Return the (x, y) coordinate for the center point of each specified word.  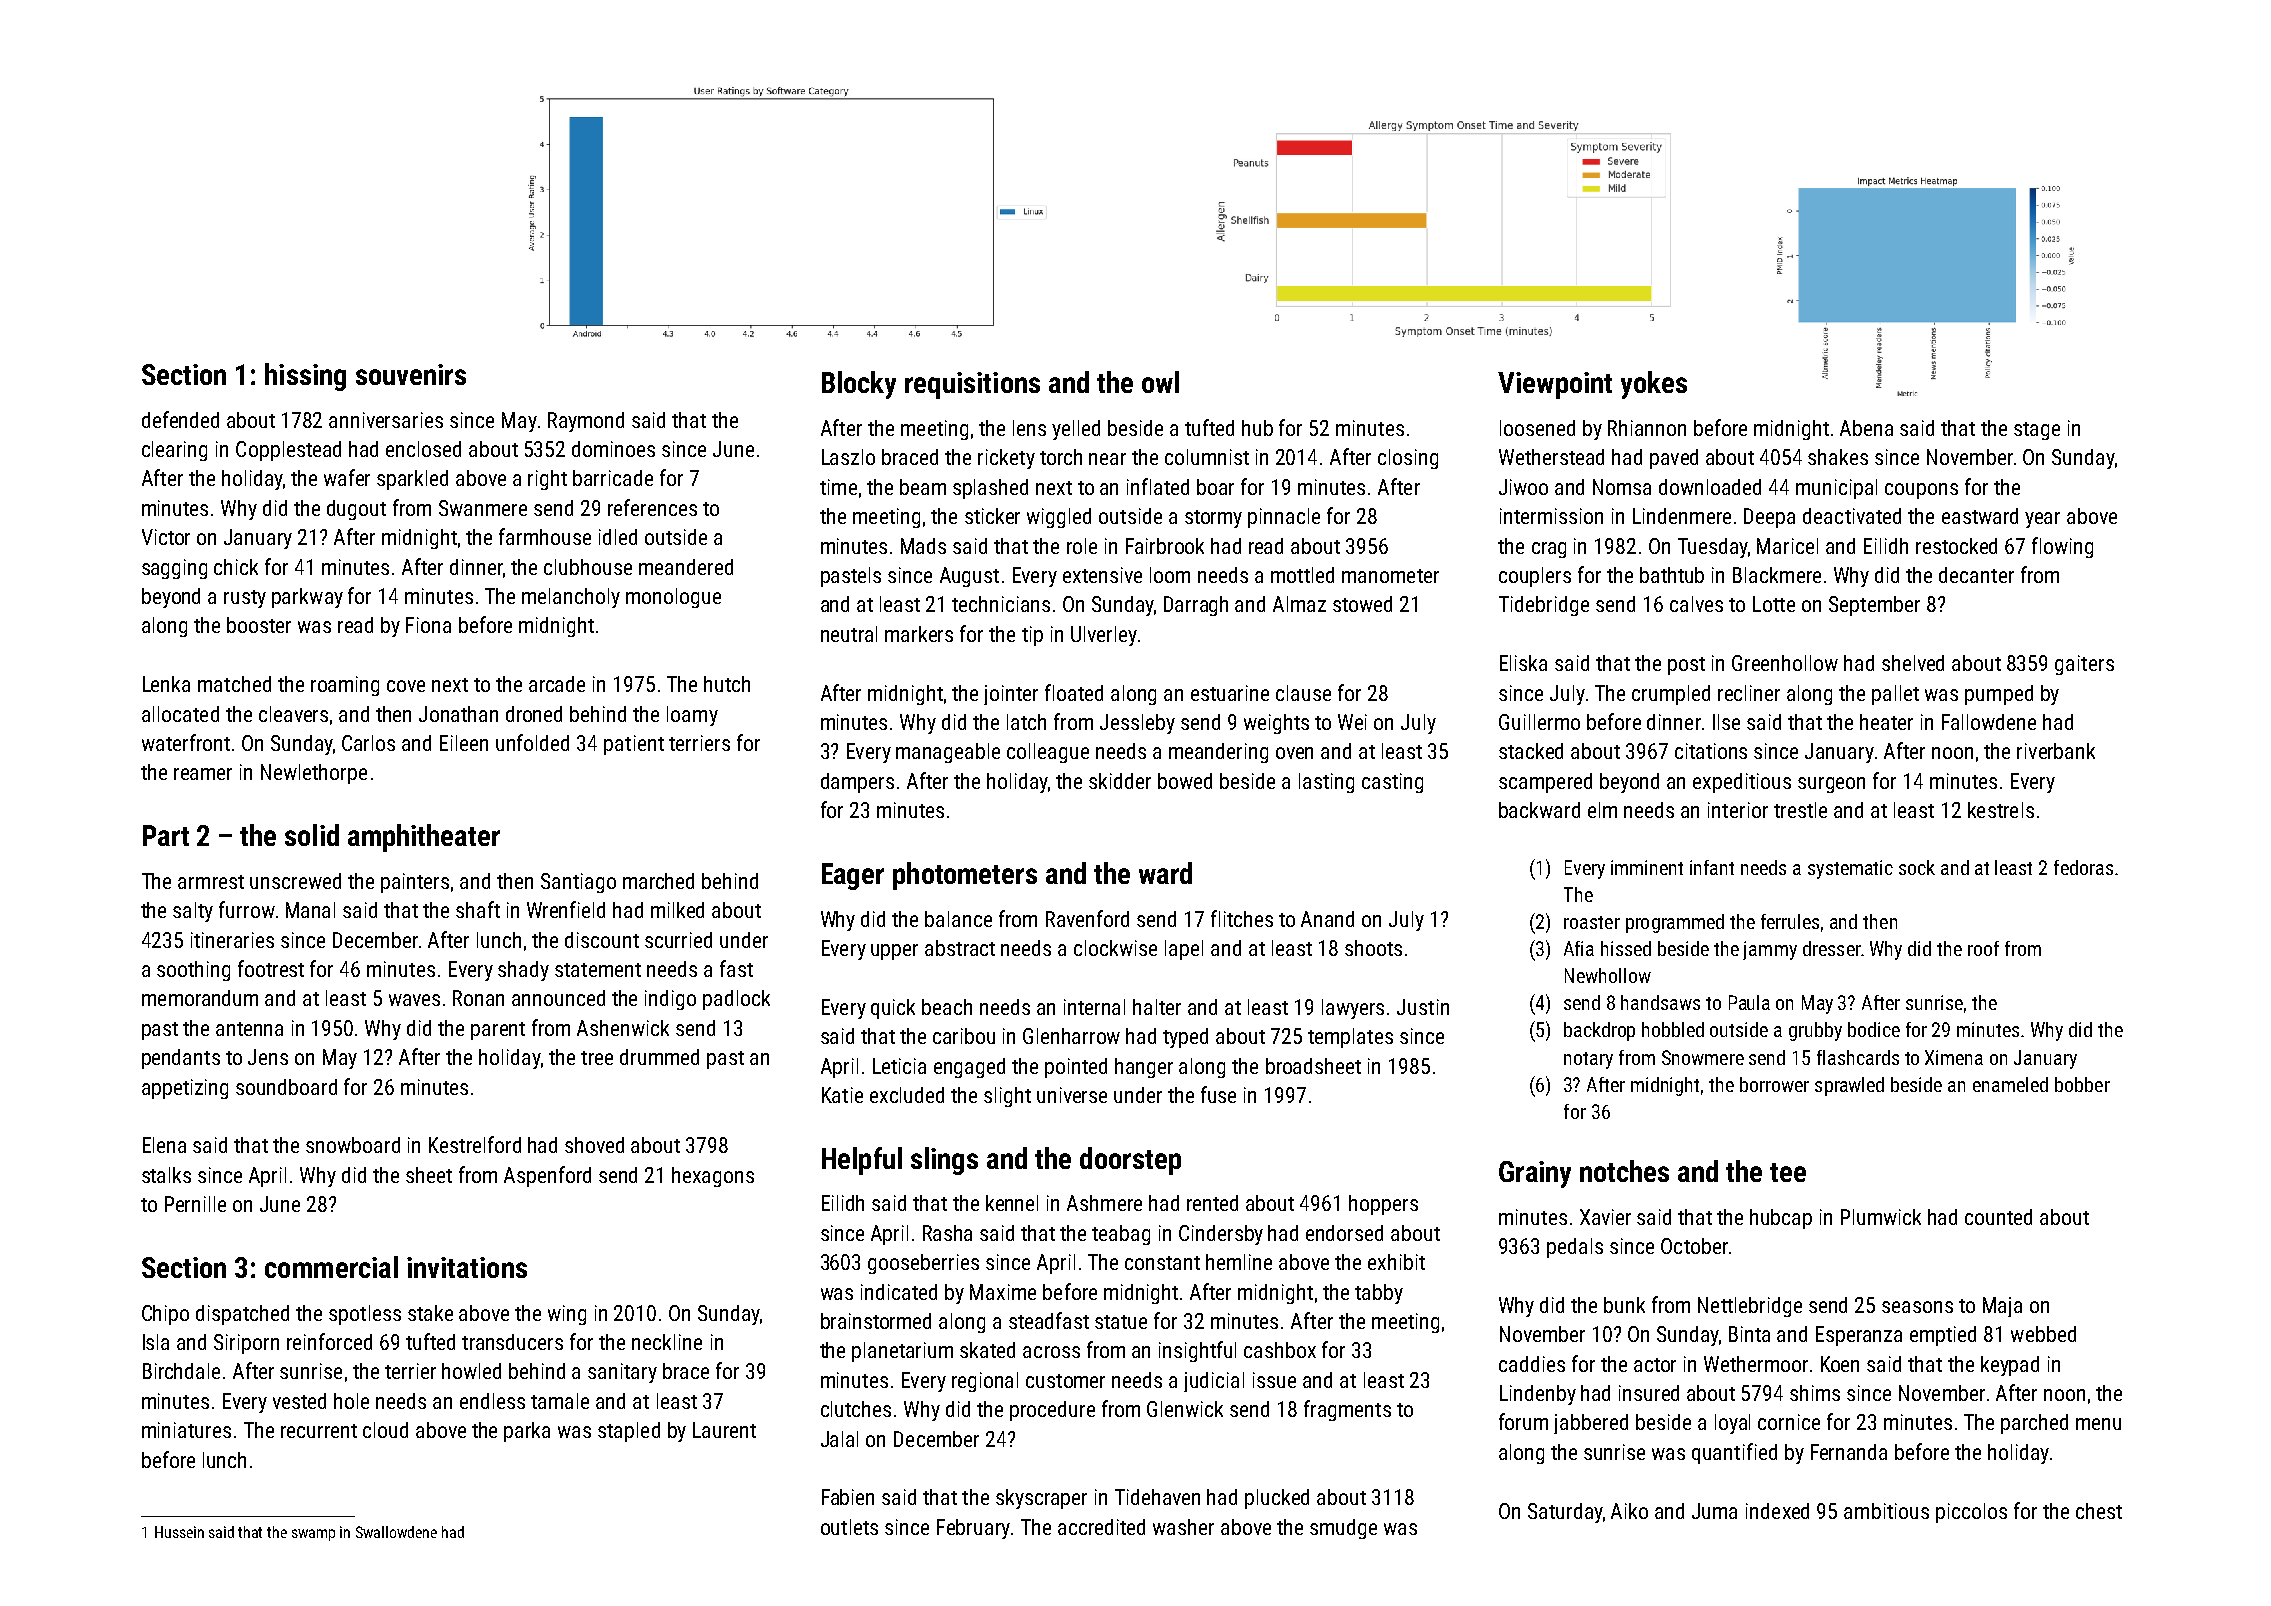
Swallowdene (396, 1532)
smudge (1343, 1529)
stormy (1213, 519)
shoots (1373, 948)
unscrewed (295, 881)
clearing (174, 451)
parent (498, 1031)
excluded (907, 1095)
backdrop (1599, 1031)
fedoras (2083, 867)
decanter (1976, 575)
